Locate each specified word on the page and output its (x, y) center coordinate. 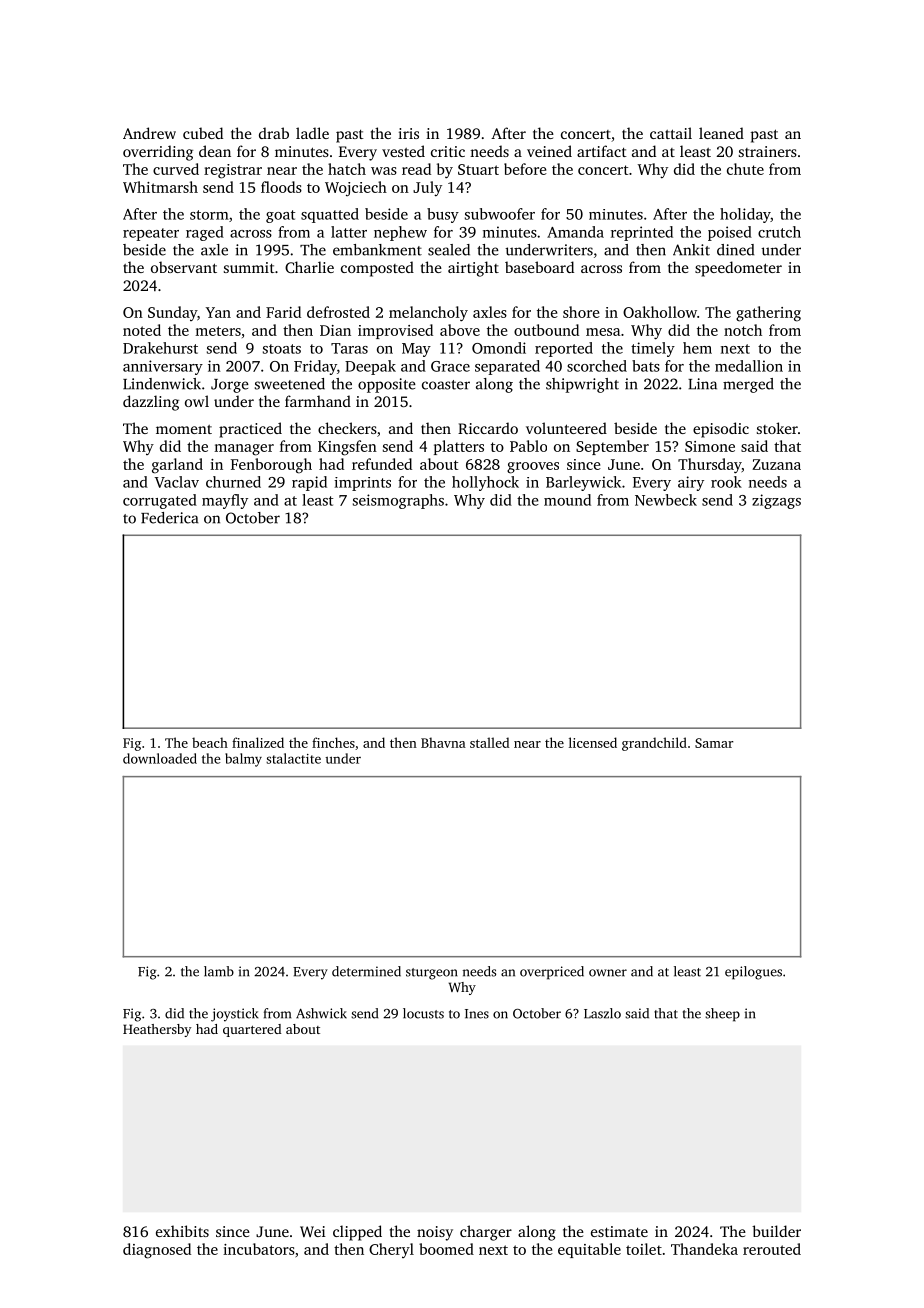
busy (443, 215)
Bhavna (443, 742)
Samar (714, 743)
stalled (489, 742)
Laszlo (602, 1013)
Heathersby (157, 1030)
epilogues (753, 973)
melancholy (428, 314)
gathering (768, 314)
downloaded (160, 758)
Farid (283, 312)
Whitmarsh (160, 187)
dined (735, 250)
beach (210, 742)
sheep (722, 1015)
